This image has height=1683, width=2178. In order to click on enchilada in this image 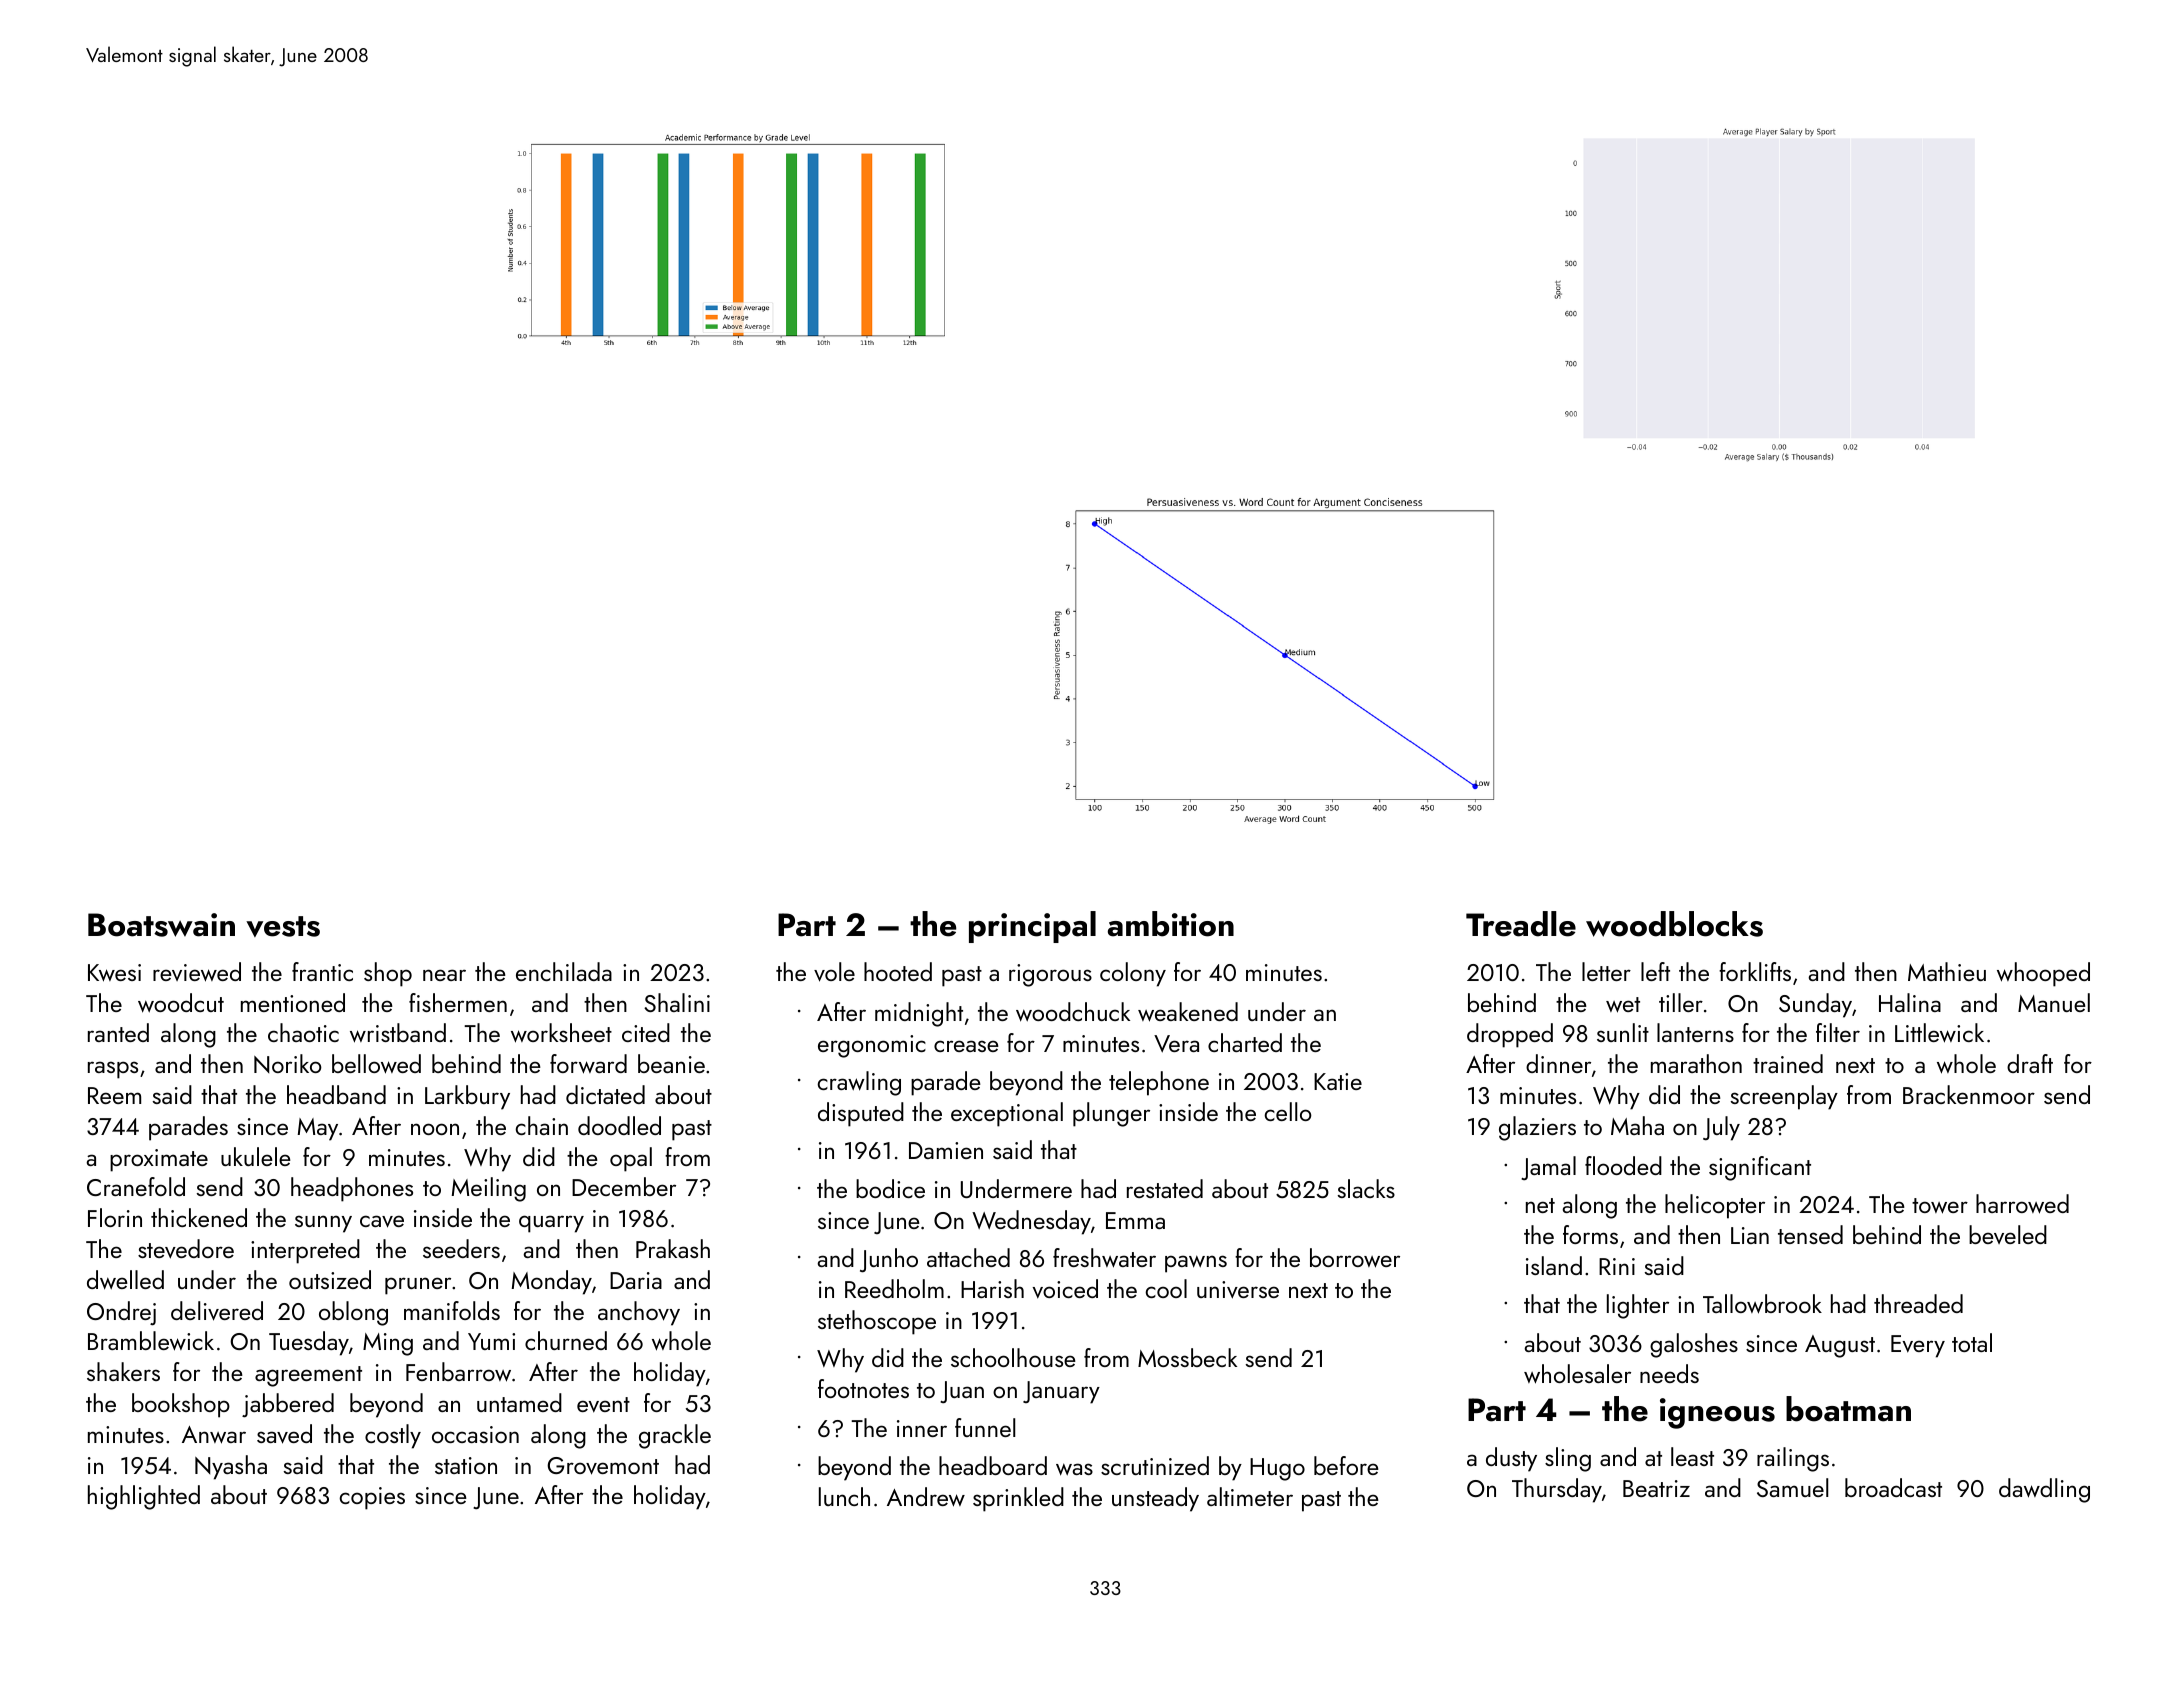, I will do `click(564, 971)`.
